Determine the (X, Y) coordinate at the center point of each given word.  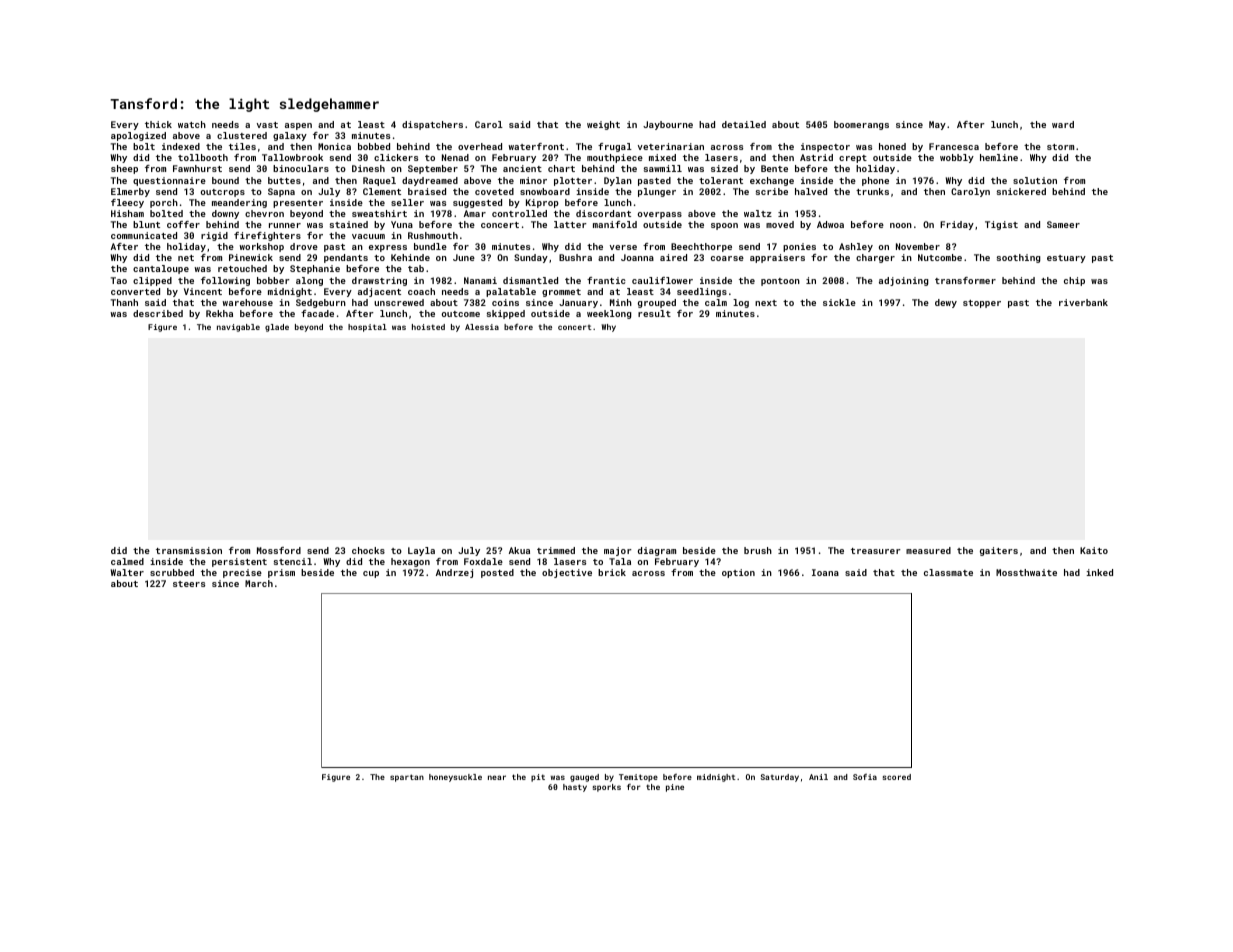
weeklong (609, 314)
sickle (839, 302)
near (497, 777)
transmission (189, 550)
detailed (744, 124)
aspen (298, 126)
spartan (407, 778)
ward (1063, 124)
